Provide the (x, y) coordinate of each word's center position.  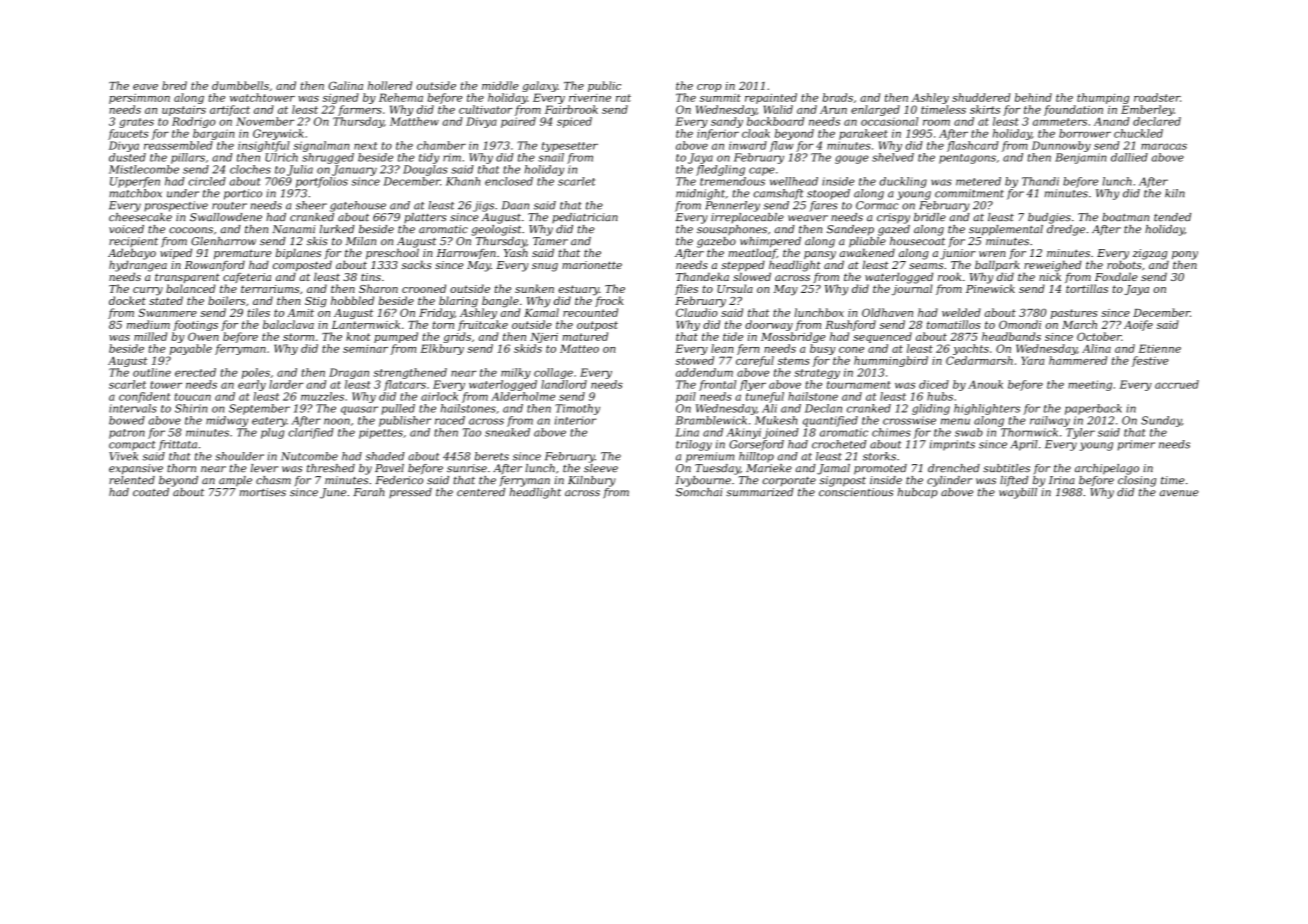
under (183, 193)
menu (955, 421)
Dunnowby (1061, 146)
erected (195, 372)
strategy (817, 374)
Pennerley (732, 206)
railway (1050, 421)
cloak (756, 133)
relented (132, 480)
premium (710, 457)
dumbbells (240, 85)
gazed (894, 230)
